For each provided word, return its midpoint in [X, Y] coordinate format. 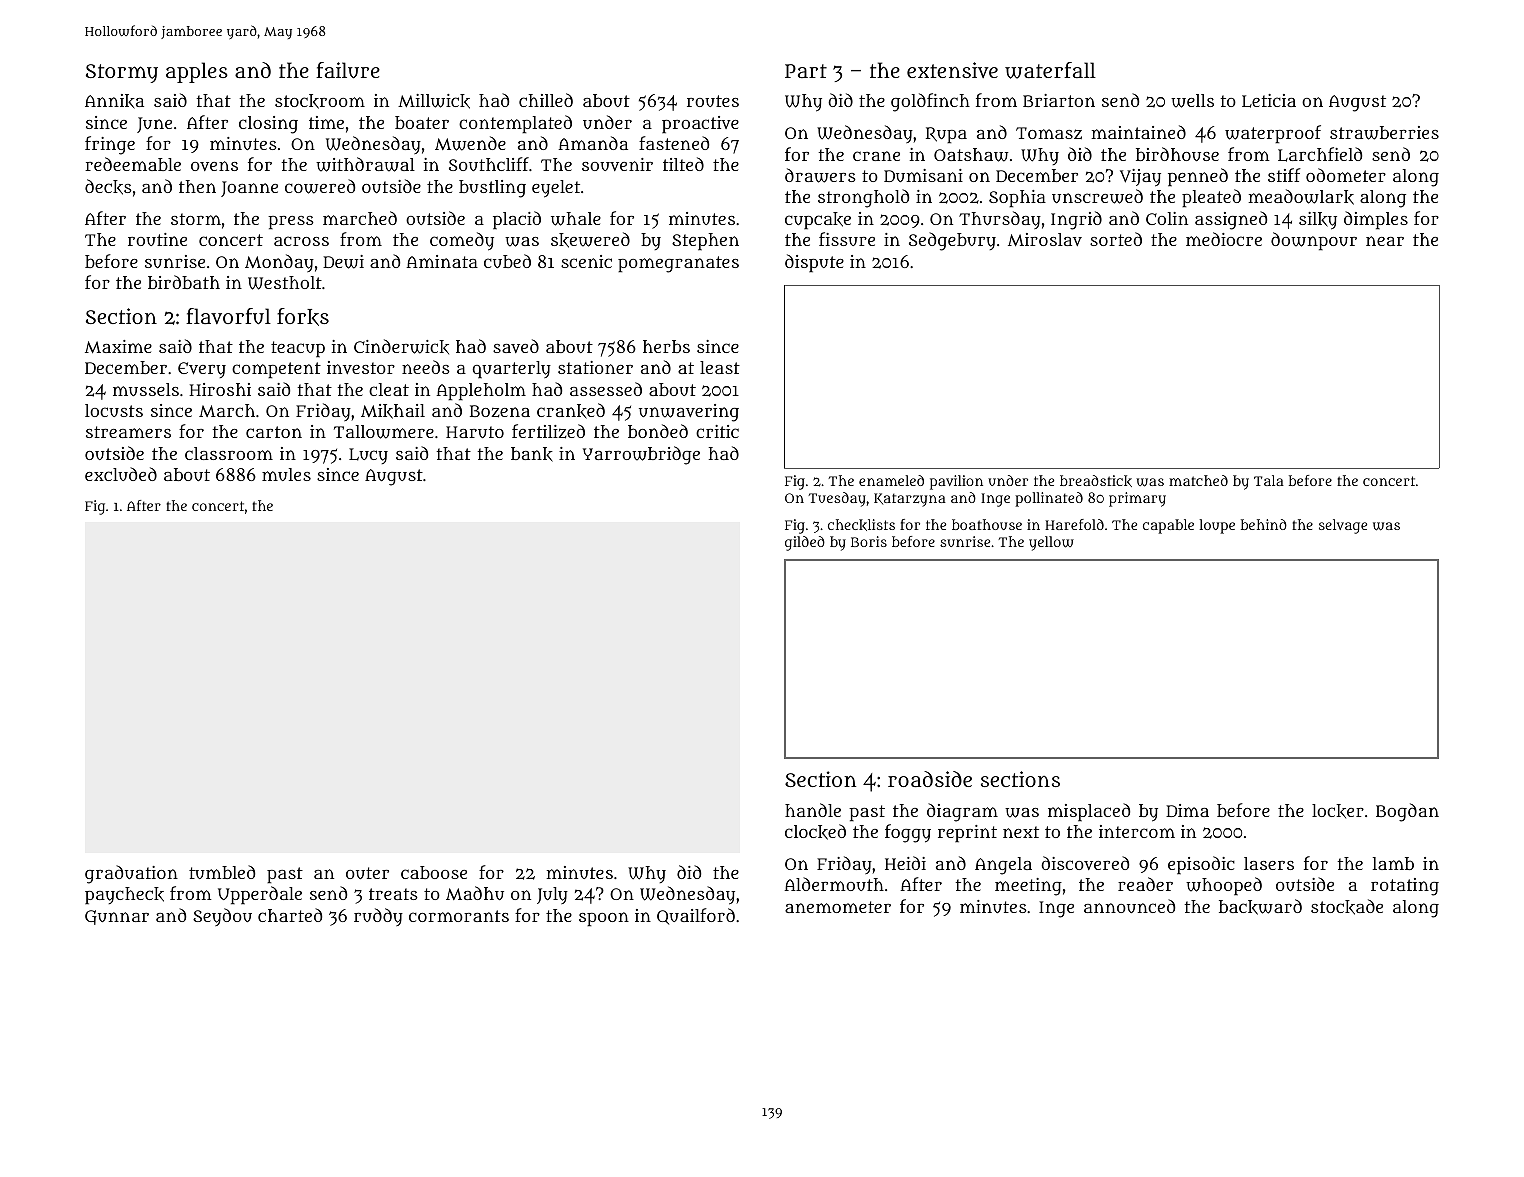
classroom [229, 453]
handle [813, 810]
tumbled [222, 872]
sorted [1116, 239]
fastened [674, 143]
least [720, 367]
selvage [1343, 526]
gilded [805, 543]
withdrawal [365, 164]
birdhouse [1177, 154]
